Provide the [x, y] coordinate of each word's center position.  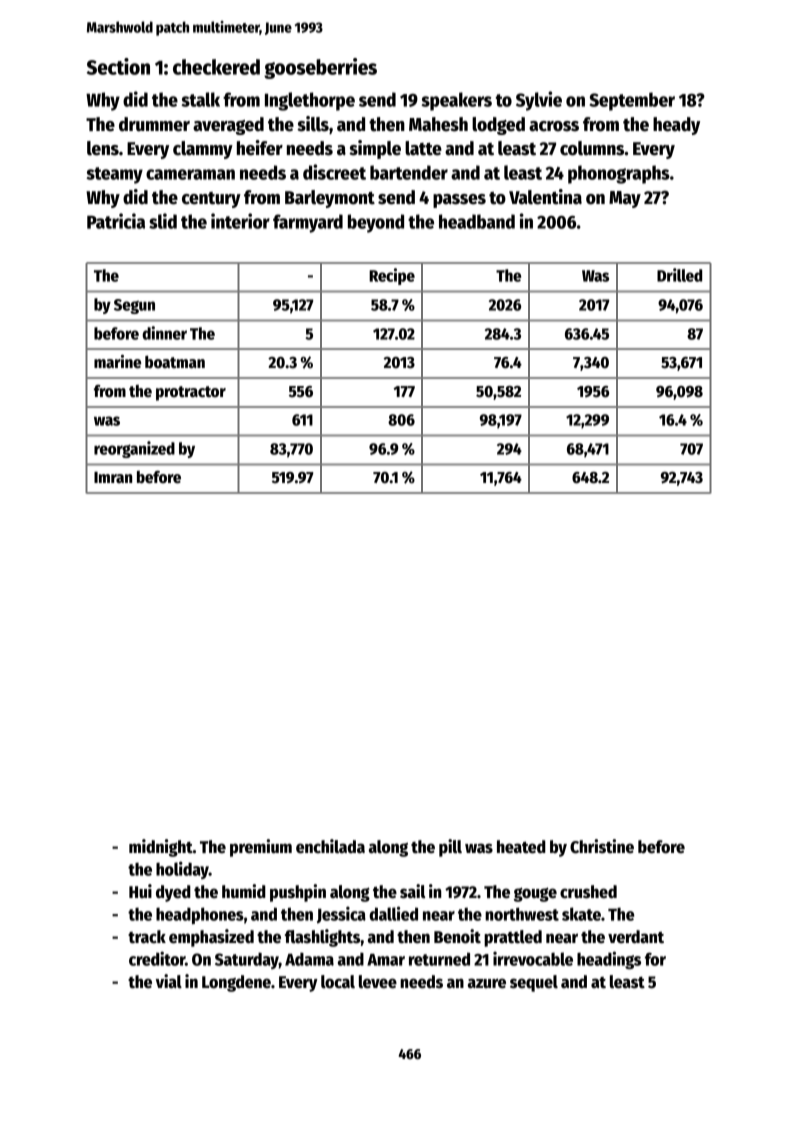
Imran [113, 477]
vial [169, 981]
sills [313, 124]
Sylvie [539, 101]
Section [118, 66]
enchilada [330, 846]
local [338, 982]
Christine [602, 846]
